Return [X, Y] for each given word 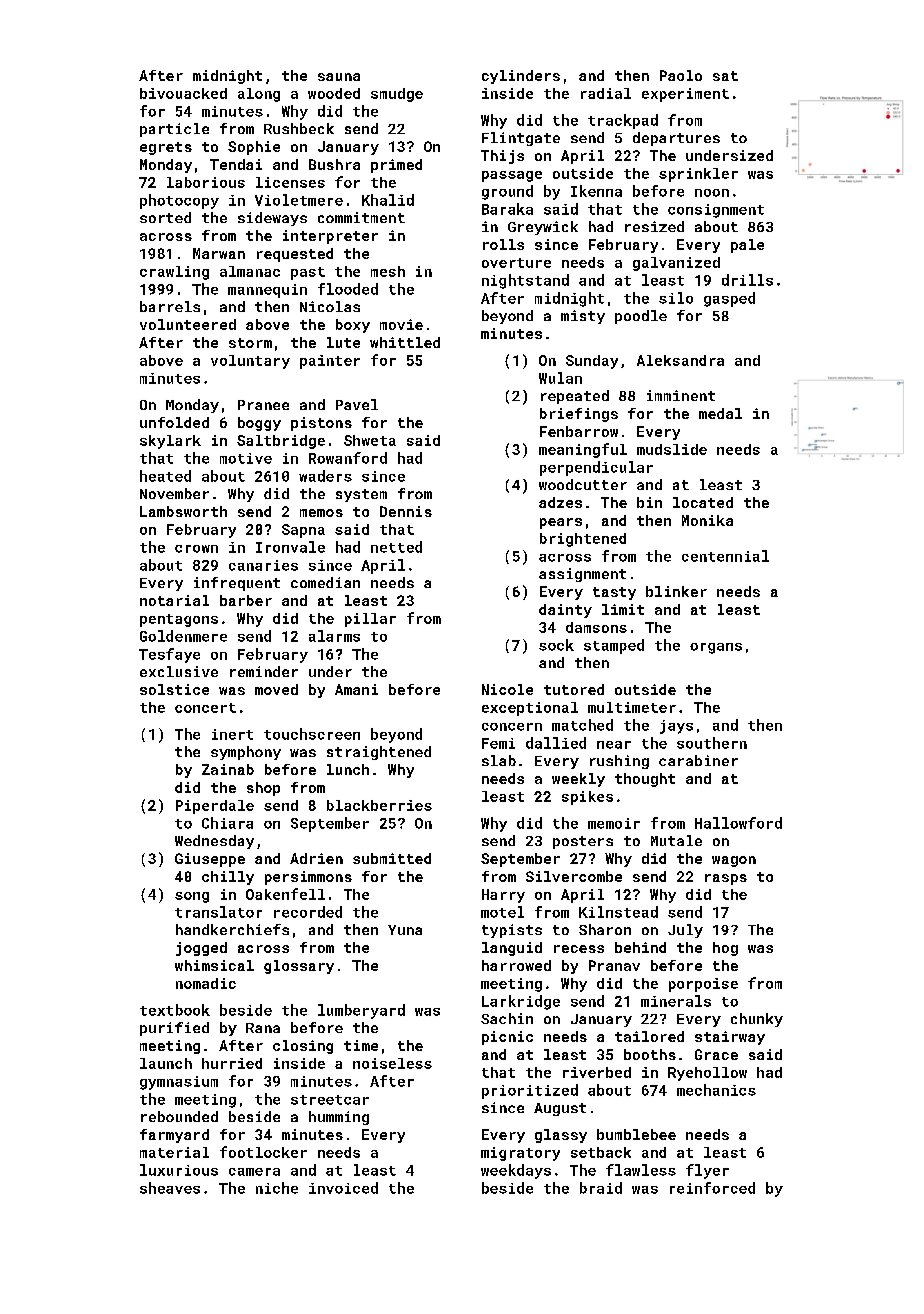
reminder [264, 671]
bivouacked [183, 93]
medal [720, 413]
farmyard [174, 1136]
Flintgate [521, 139]
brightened [583, 540]
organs [716, 648]
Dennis [406, 511]
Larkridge [521, 1002]
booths [650, 1054]
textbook [175, 1010]
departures [676, 139]
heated [165, 476]
